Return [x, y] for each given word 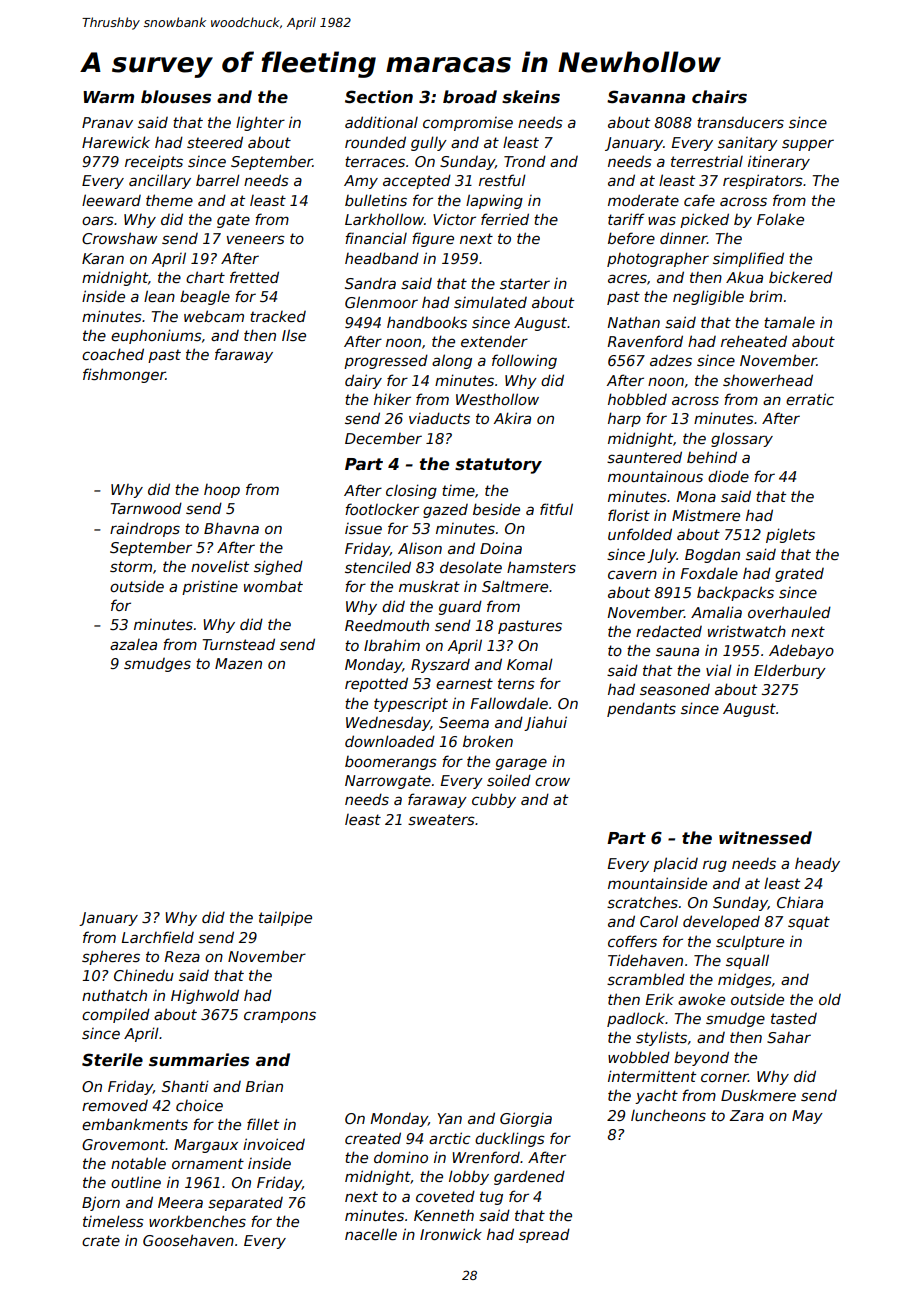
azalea [133, 644]
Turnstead [239, 644]
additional [381, 122]
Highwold [205, 996]
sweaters [441, 819]
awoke [701, 999]
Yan [450, 1118]
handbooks [427, 322]
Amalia [716, 612]
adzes [671, 360]
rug [715, 866]
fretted [254, 277]
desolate [471, 567]
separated [245, 1204]
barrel [218, 180]
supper [808, 145]
